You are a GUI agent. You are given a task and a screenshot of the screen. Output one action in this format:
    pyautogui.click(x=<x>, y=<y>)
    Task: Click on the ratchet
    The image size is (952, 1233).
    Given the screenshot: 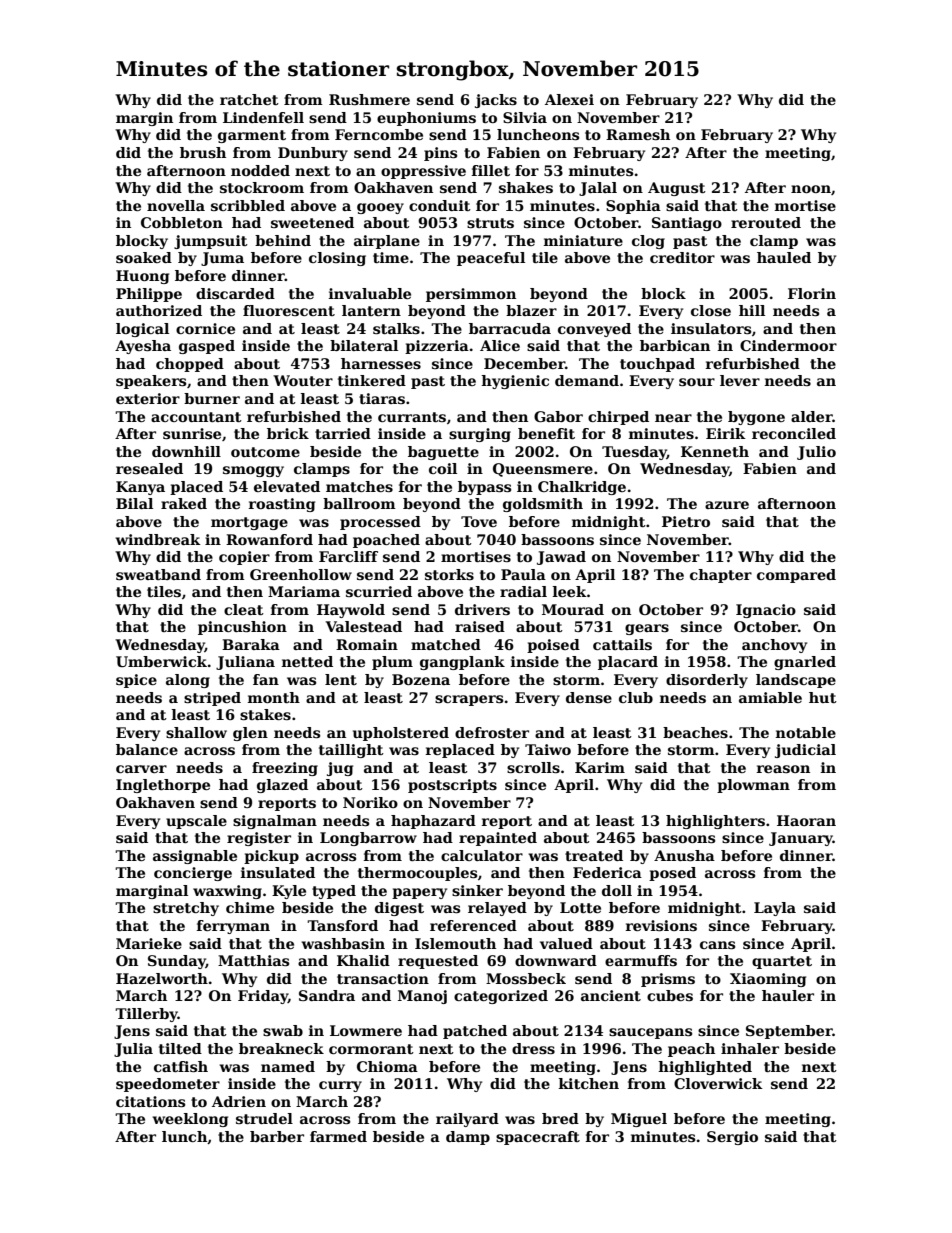 What is the action you would take?
    pyautogui.click(x=249, y=99)
